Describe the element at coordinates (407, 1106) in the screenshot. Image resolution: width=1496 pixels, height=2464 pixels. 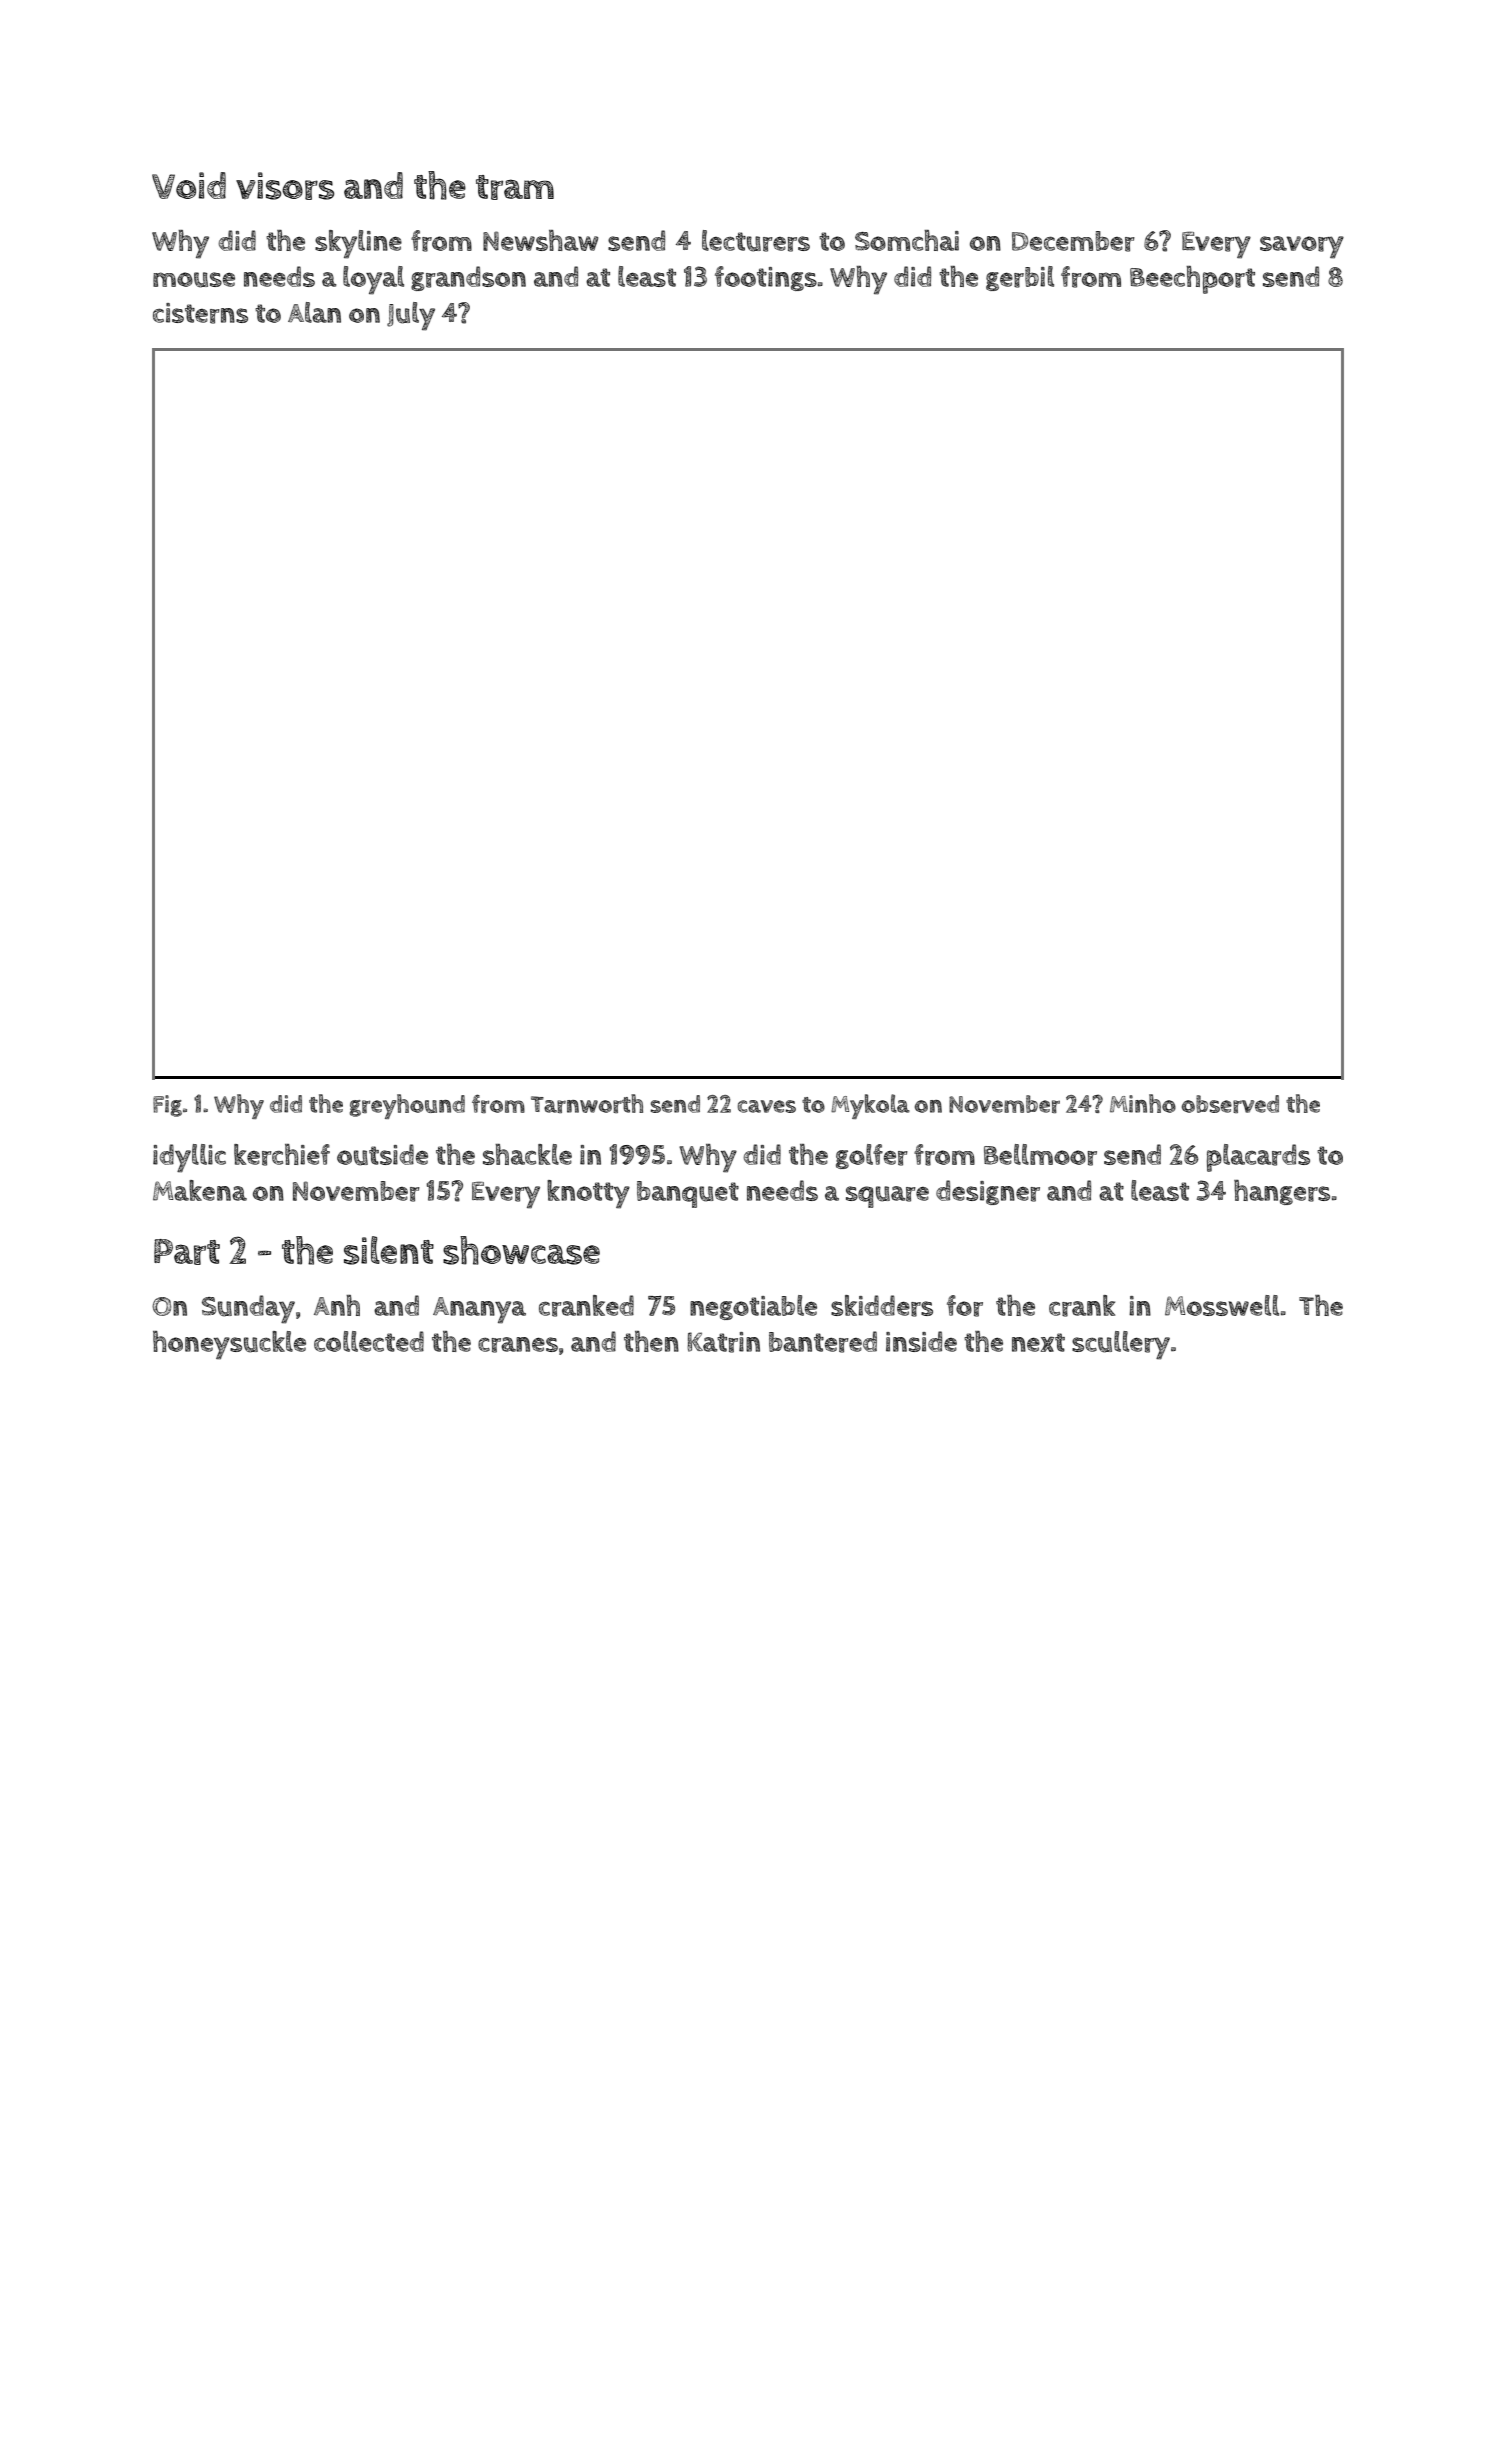
I see `greyhound` at that location.
